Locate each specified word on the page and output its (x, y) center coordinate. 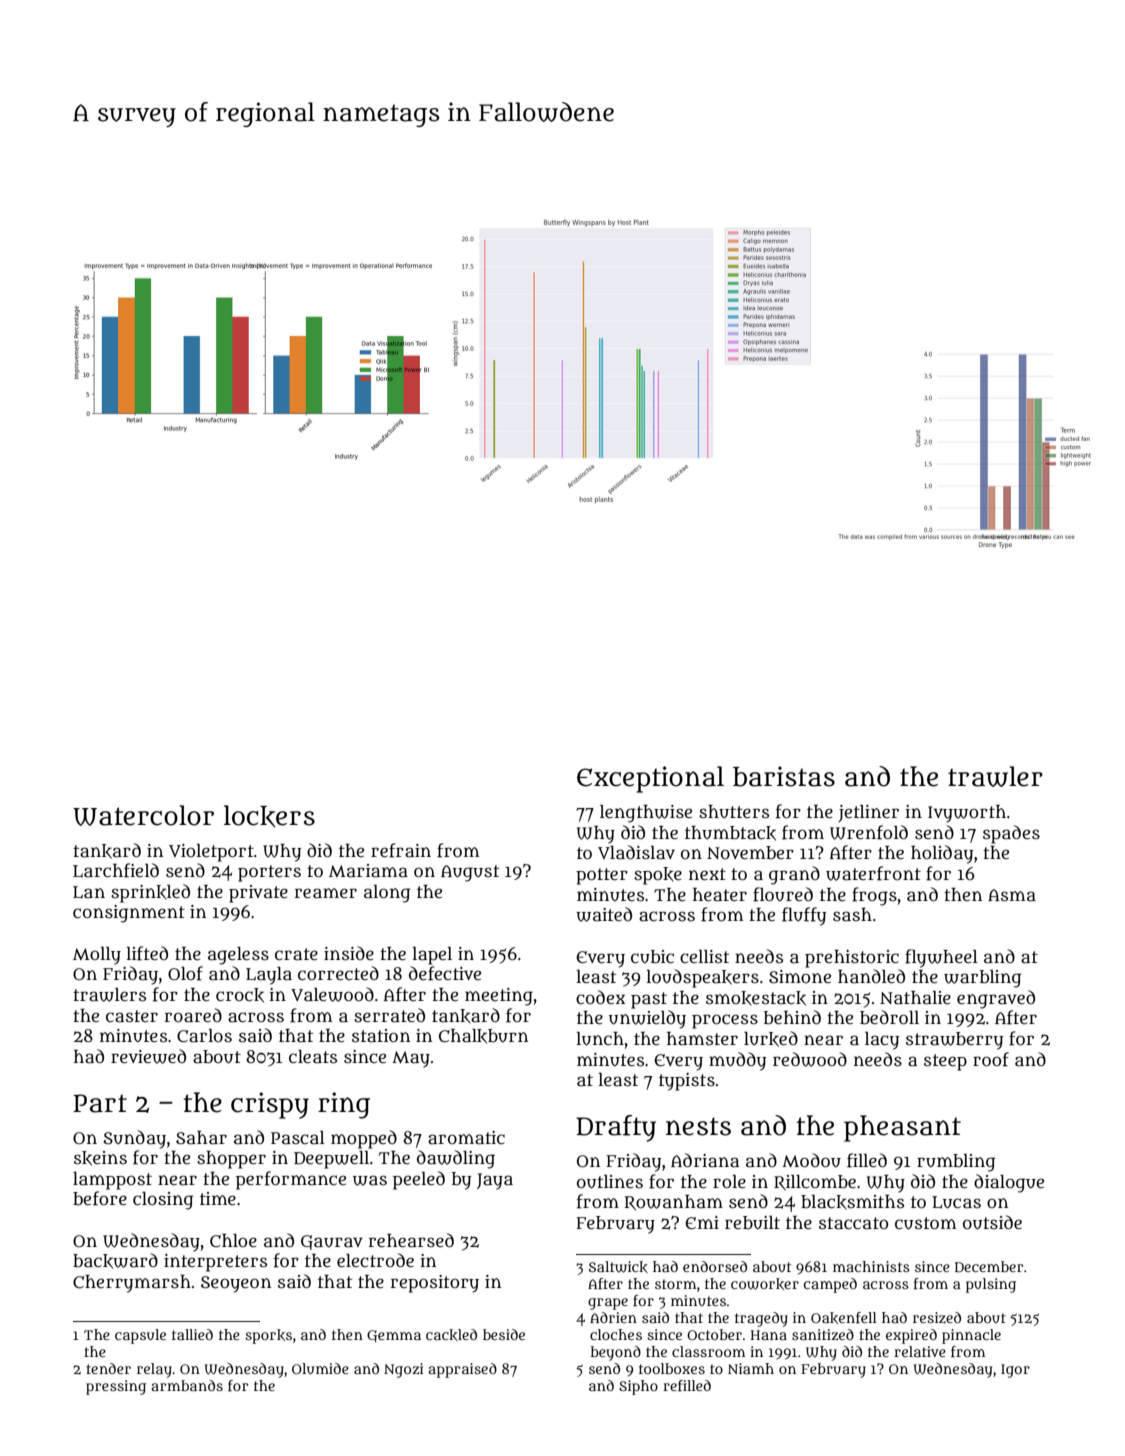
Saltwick (618, 1267)
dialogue (1009, 1183)
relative (920, 1351)
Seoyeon (236, 1284)
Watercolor (143, 815)
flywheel (941, 958)
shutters (734, 812)
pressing (116, 1387)
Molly (97, 956)
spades (1011, 834)
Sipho (638, 1387)
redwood (810, 1059)
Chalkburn (483, 1036)
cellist (704, 957)
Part (100, 1103)
